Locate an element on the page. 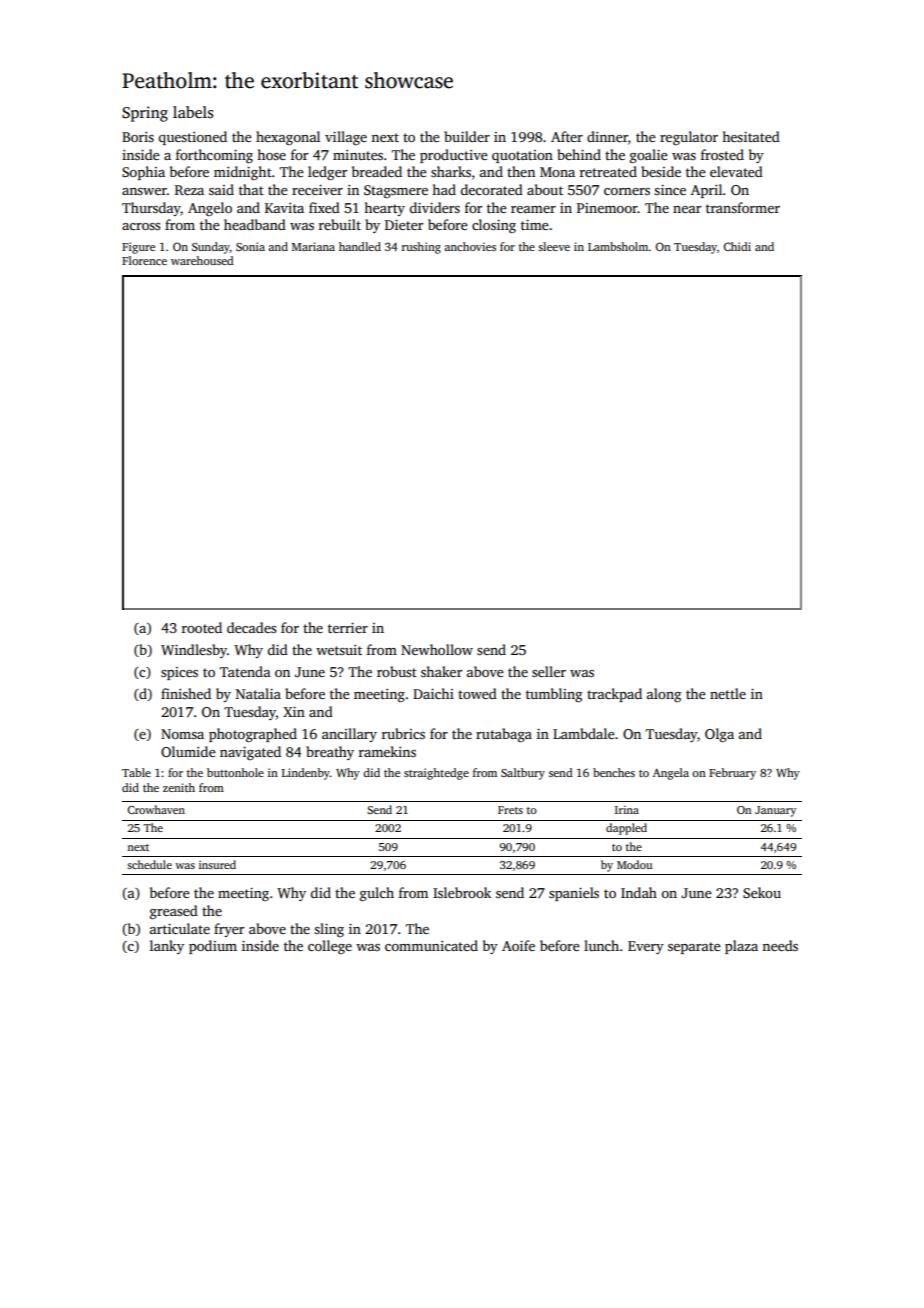  lanky is located at coordinates (167, 947).
